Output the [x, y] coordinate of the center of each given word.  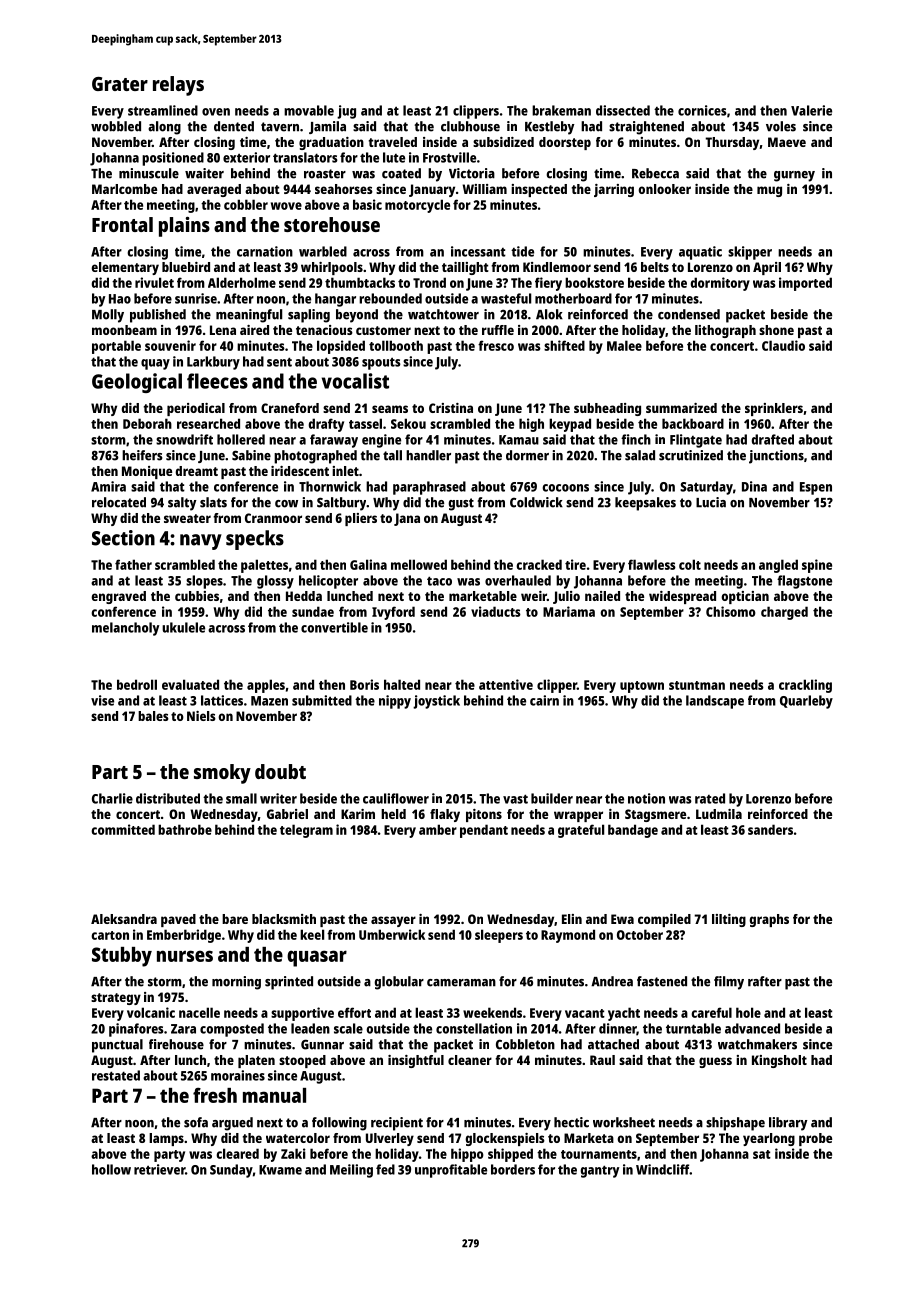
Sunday [231, 1171]
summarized [681, 408]
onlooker [664, 189]
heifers [142, 455]
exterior [246, 157]
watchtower [443, 314]
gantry [600, 1171]
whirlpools [332, 268]
